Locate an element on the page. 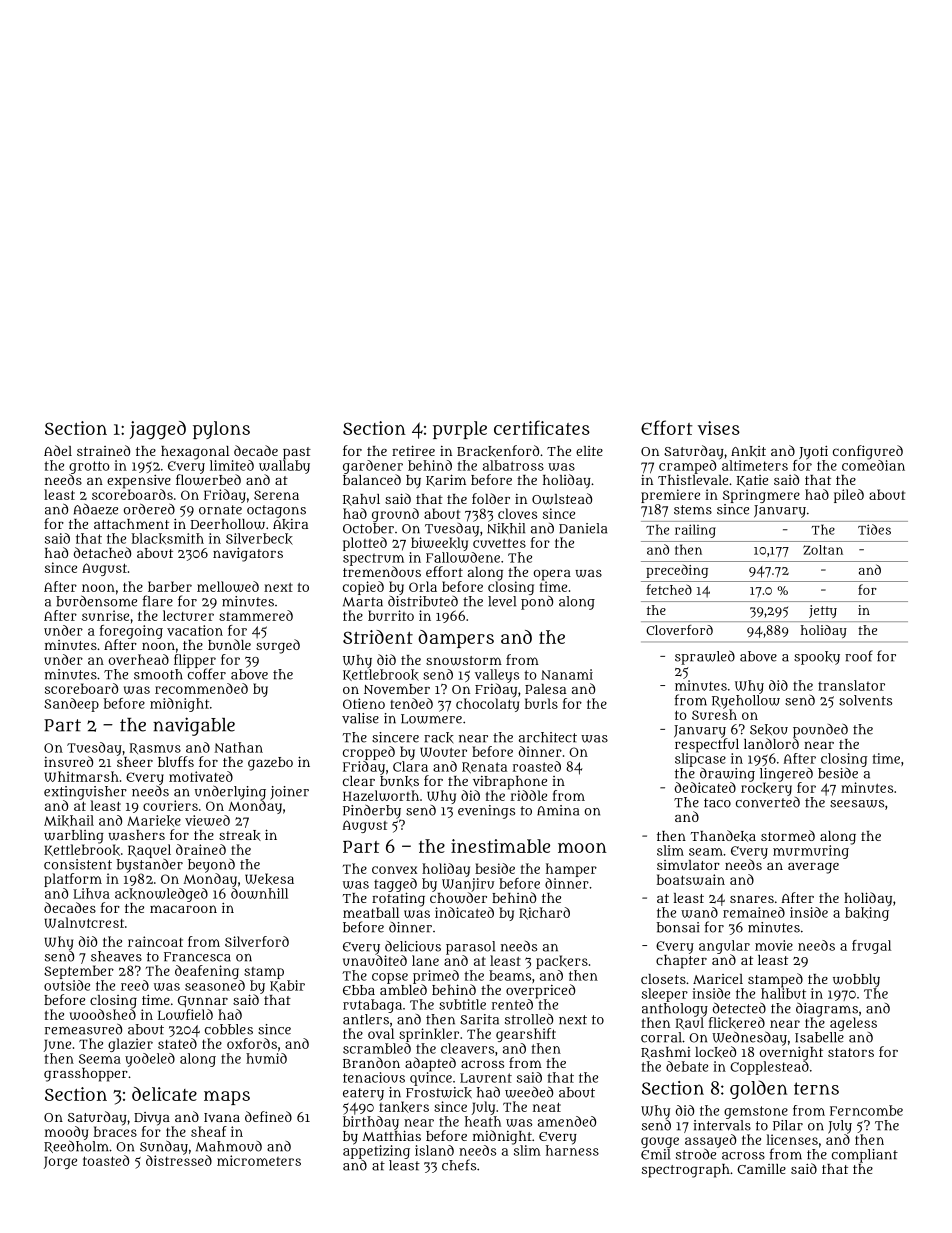 The width and height of the page is (952, 1233). appetizing is located at coordinates (376, 1152).
